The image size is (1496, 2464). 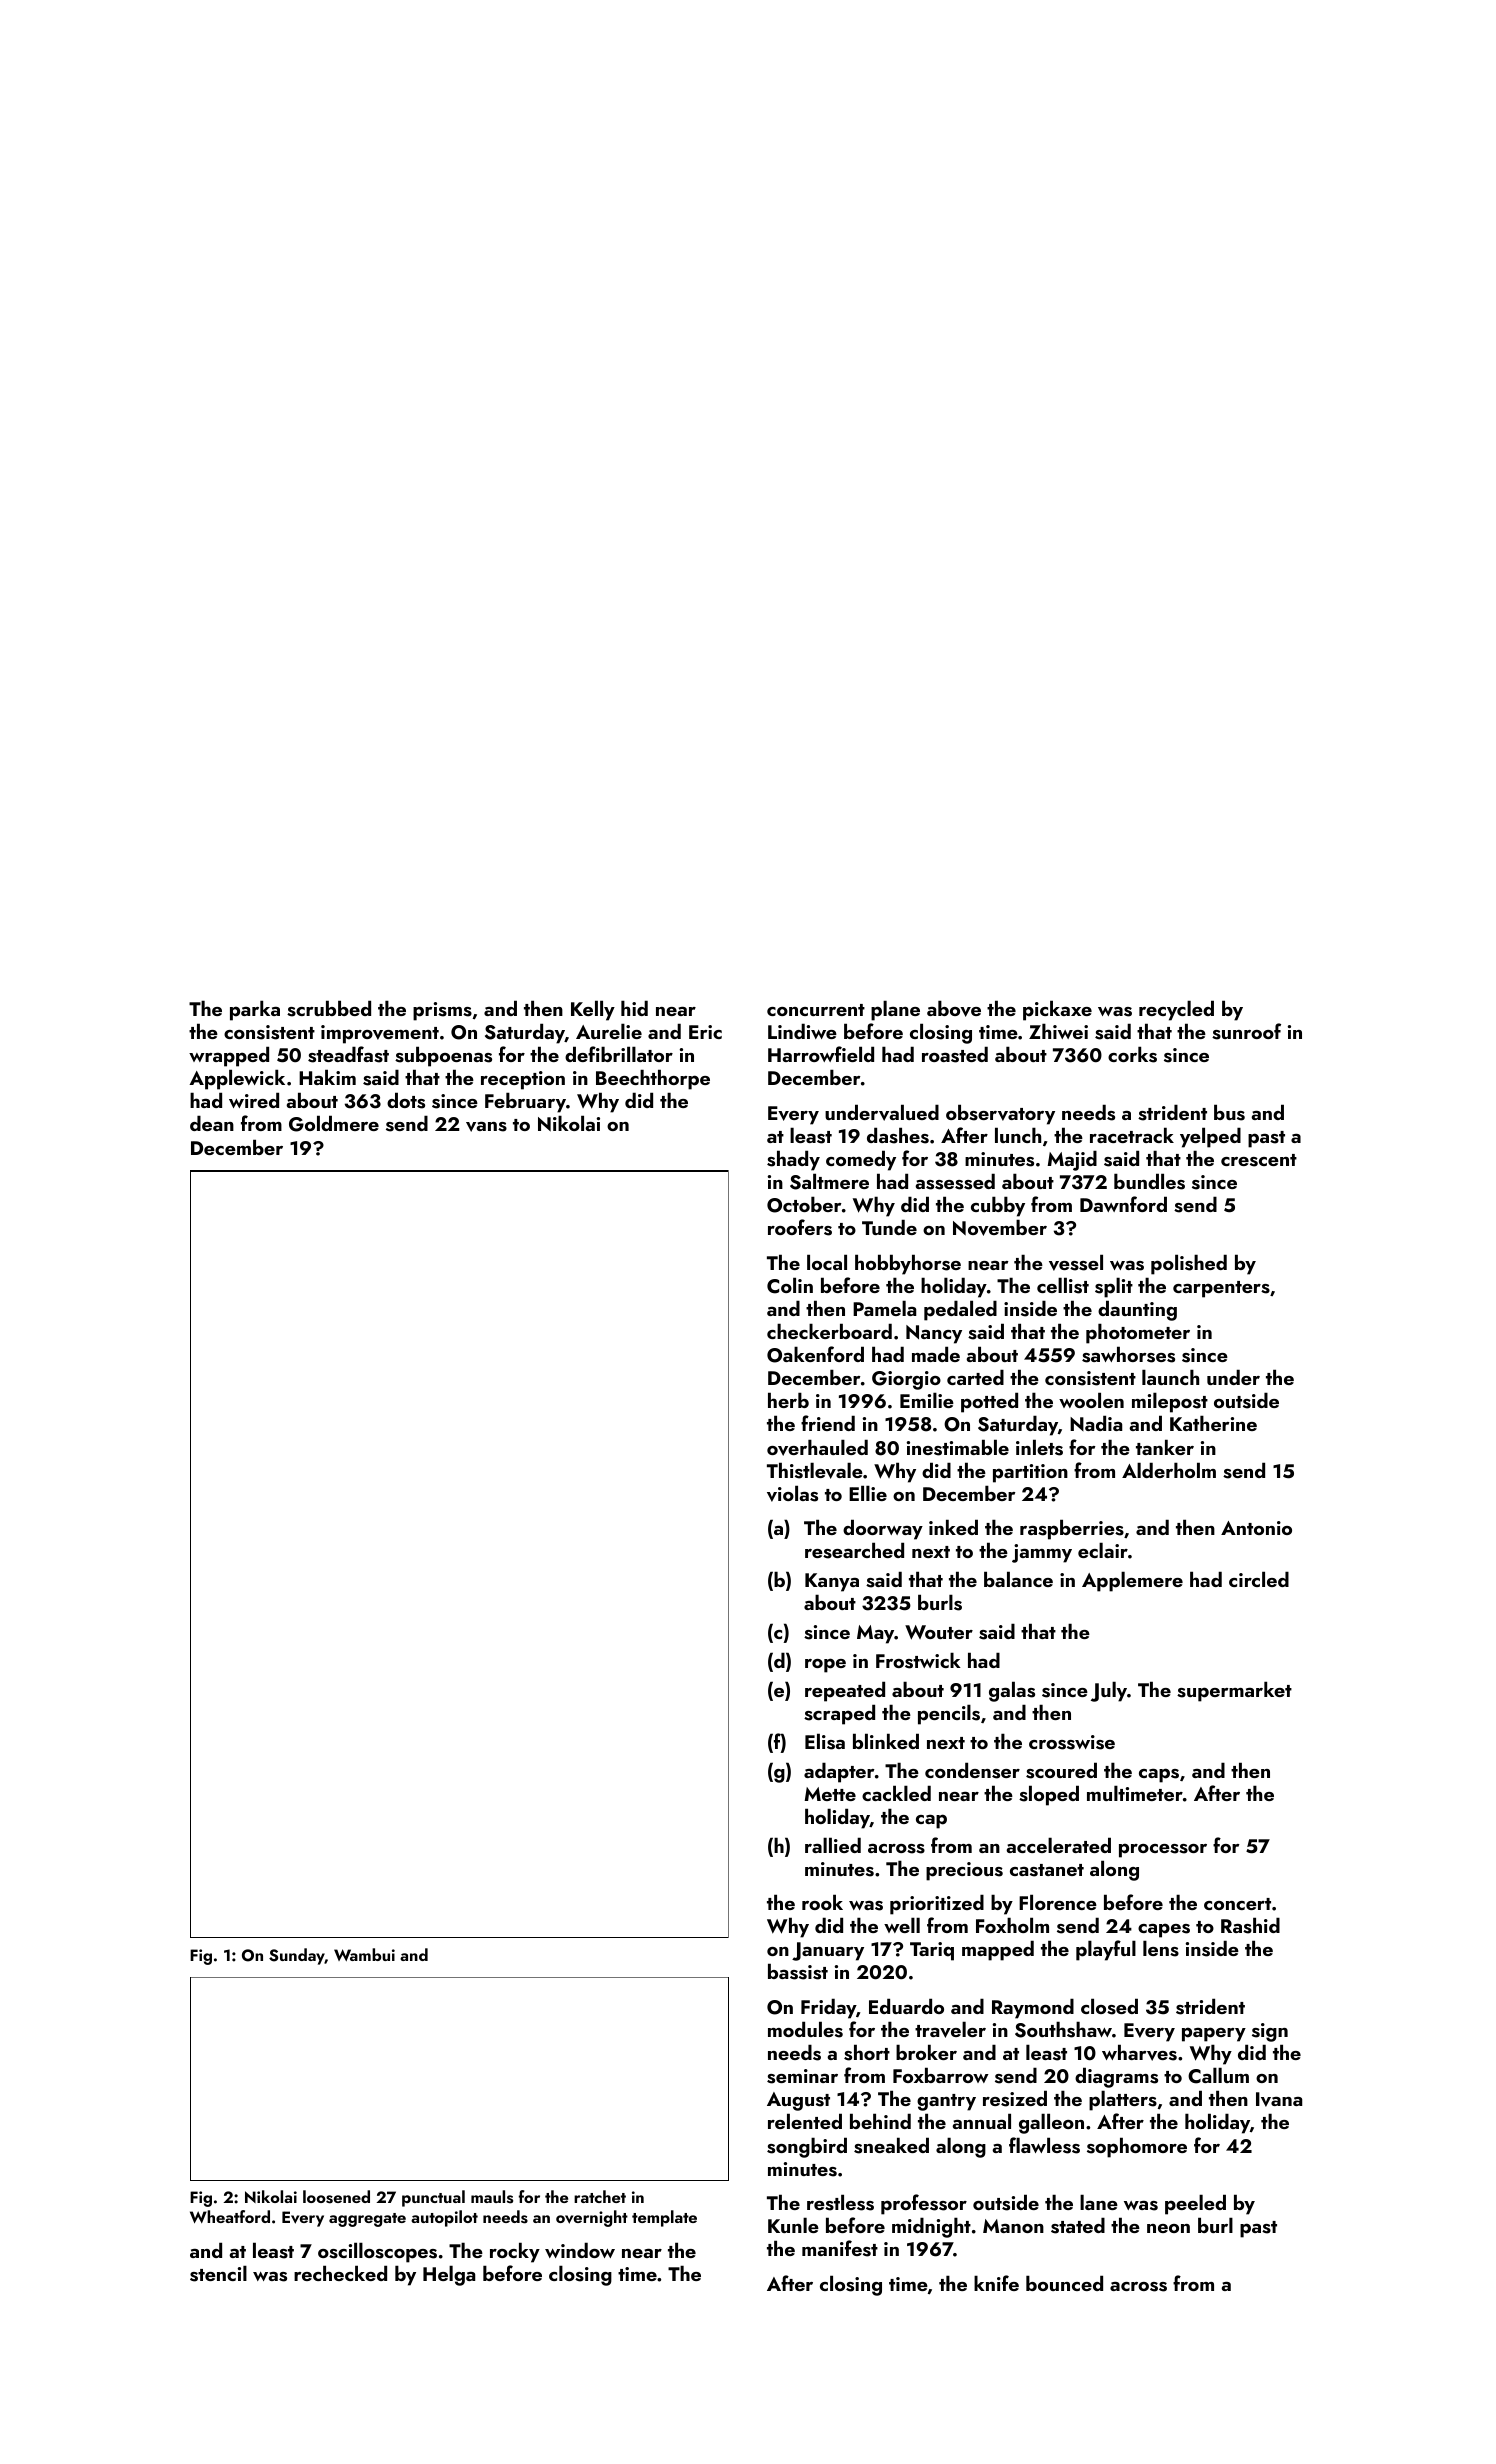 What do you see at coordinates (593, 1010) in the screenshot?
I see `Kelly` at bounding box center [593, 1010].
